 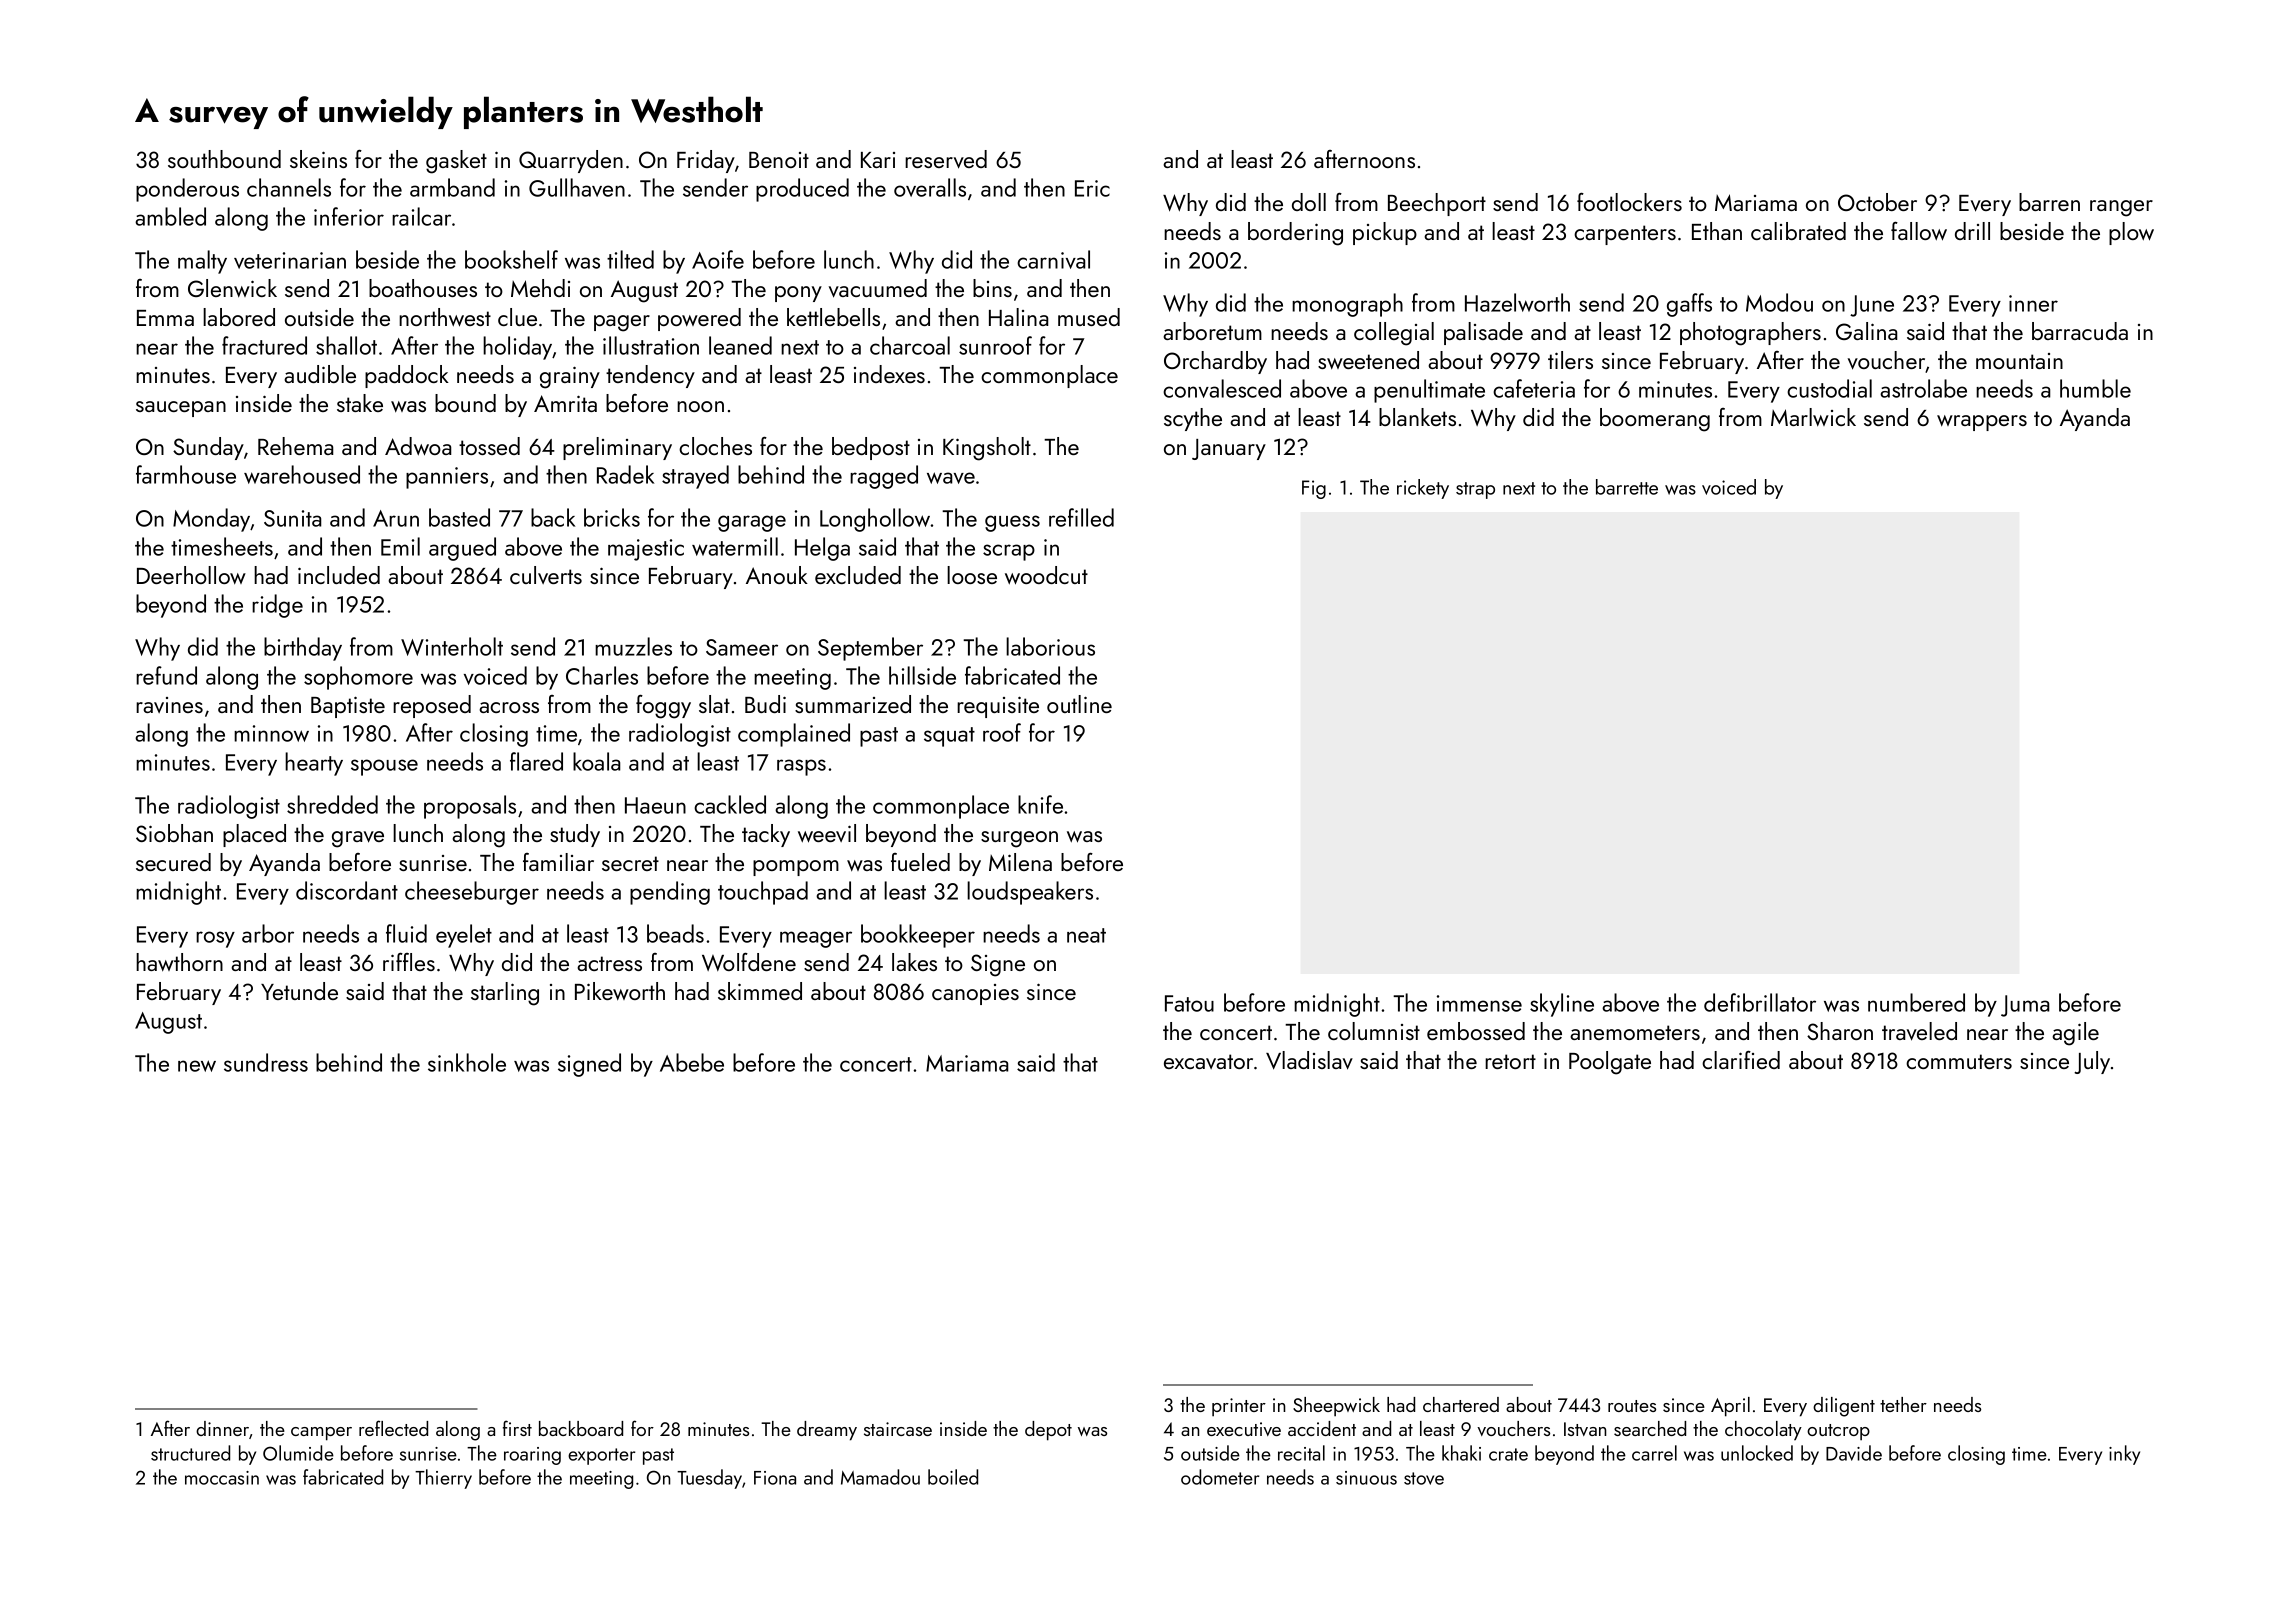 What do you see at coordinates (1916, 1002) in the image?
I see `numbered` at bounding box center [1916, 1002].
